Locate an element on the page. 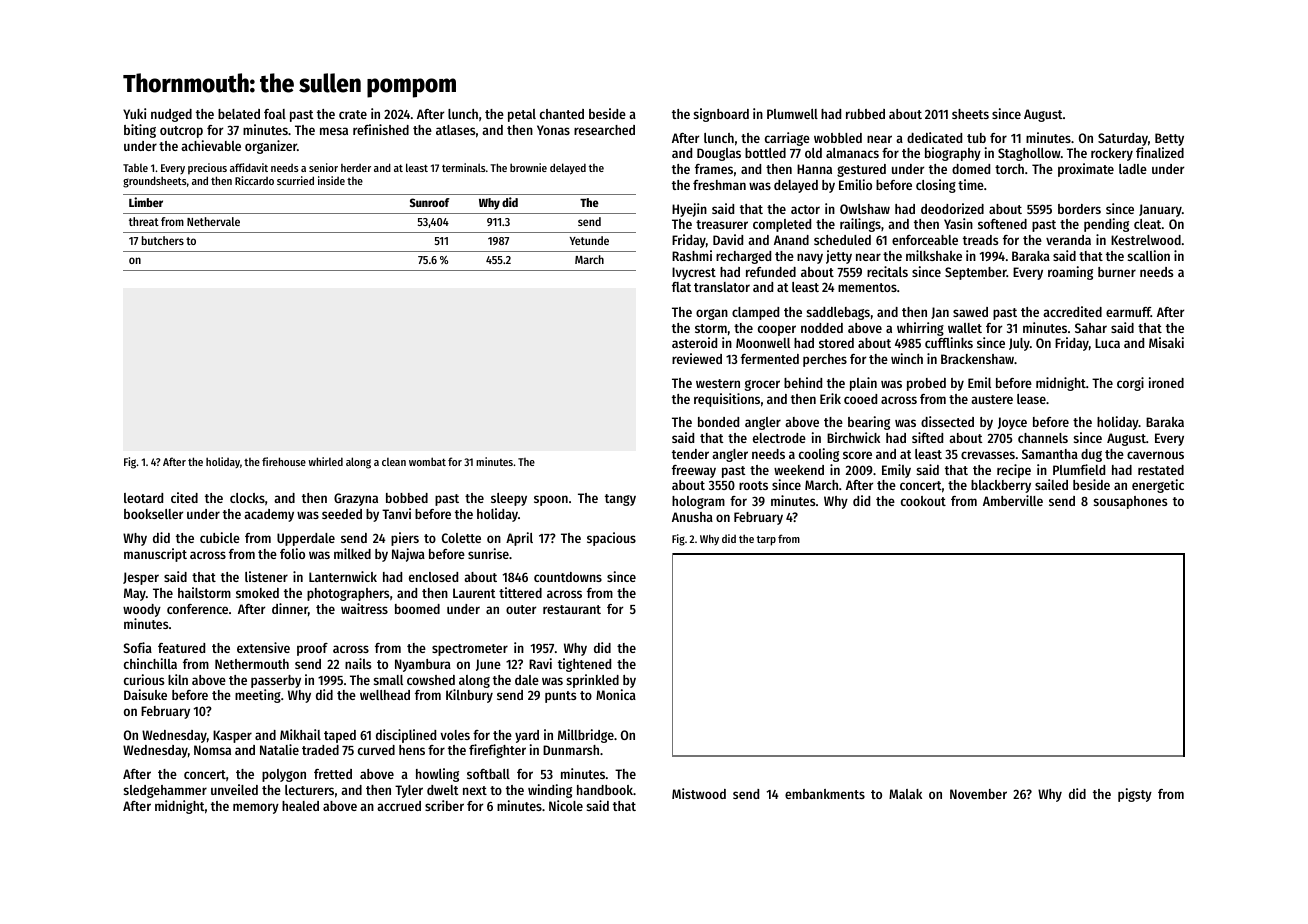 The width and height of the document is (1308, 924). butchers is located at coordinates (163, 240).
